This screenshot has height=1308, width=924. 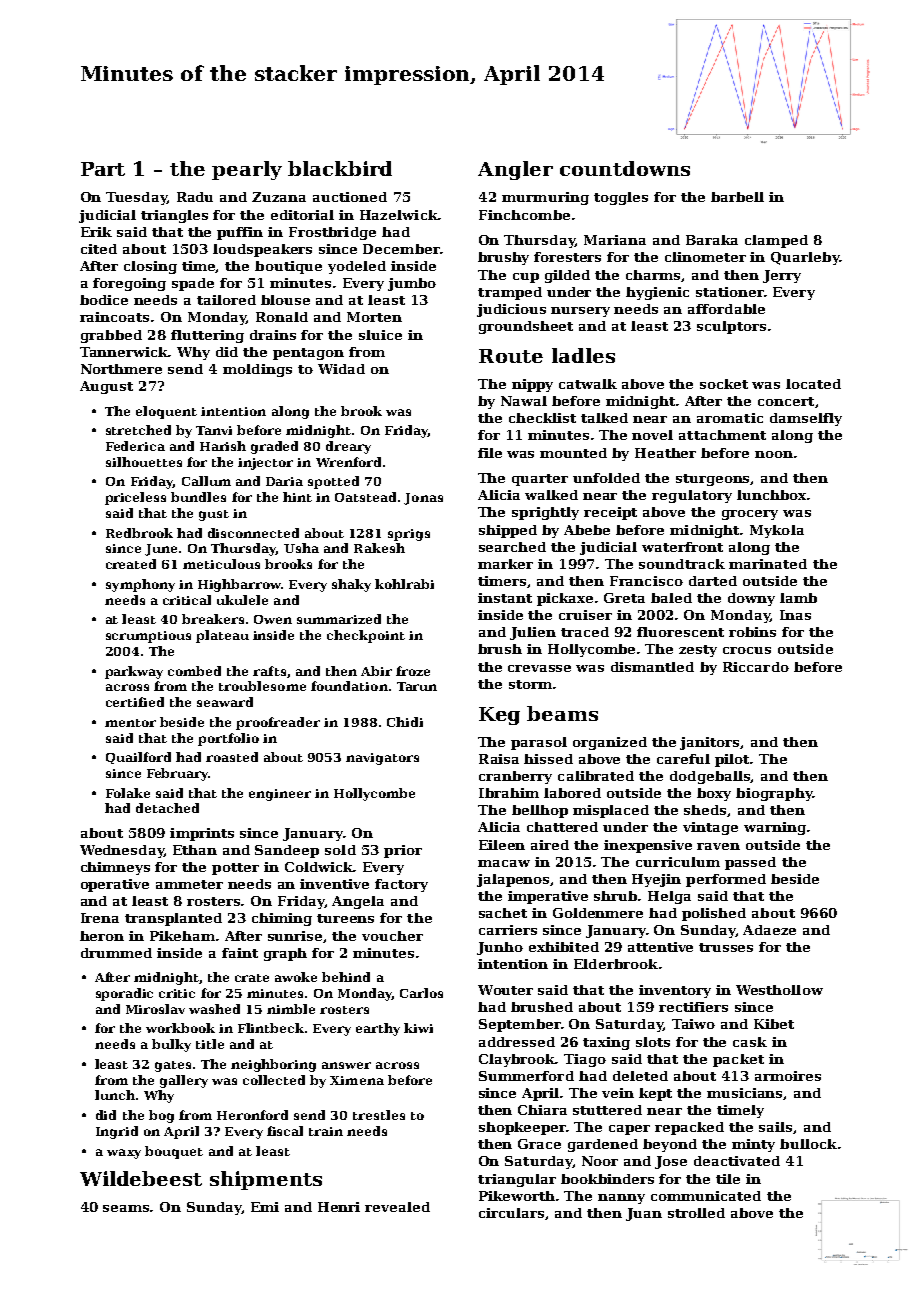 What do you see at coordinates (100, 918) in the screenshot?
I see `Irena` at bounding box center [100, 918].
